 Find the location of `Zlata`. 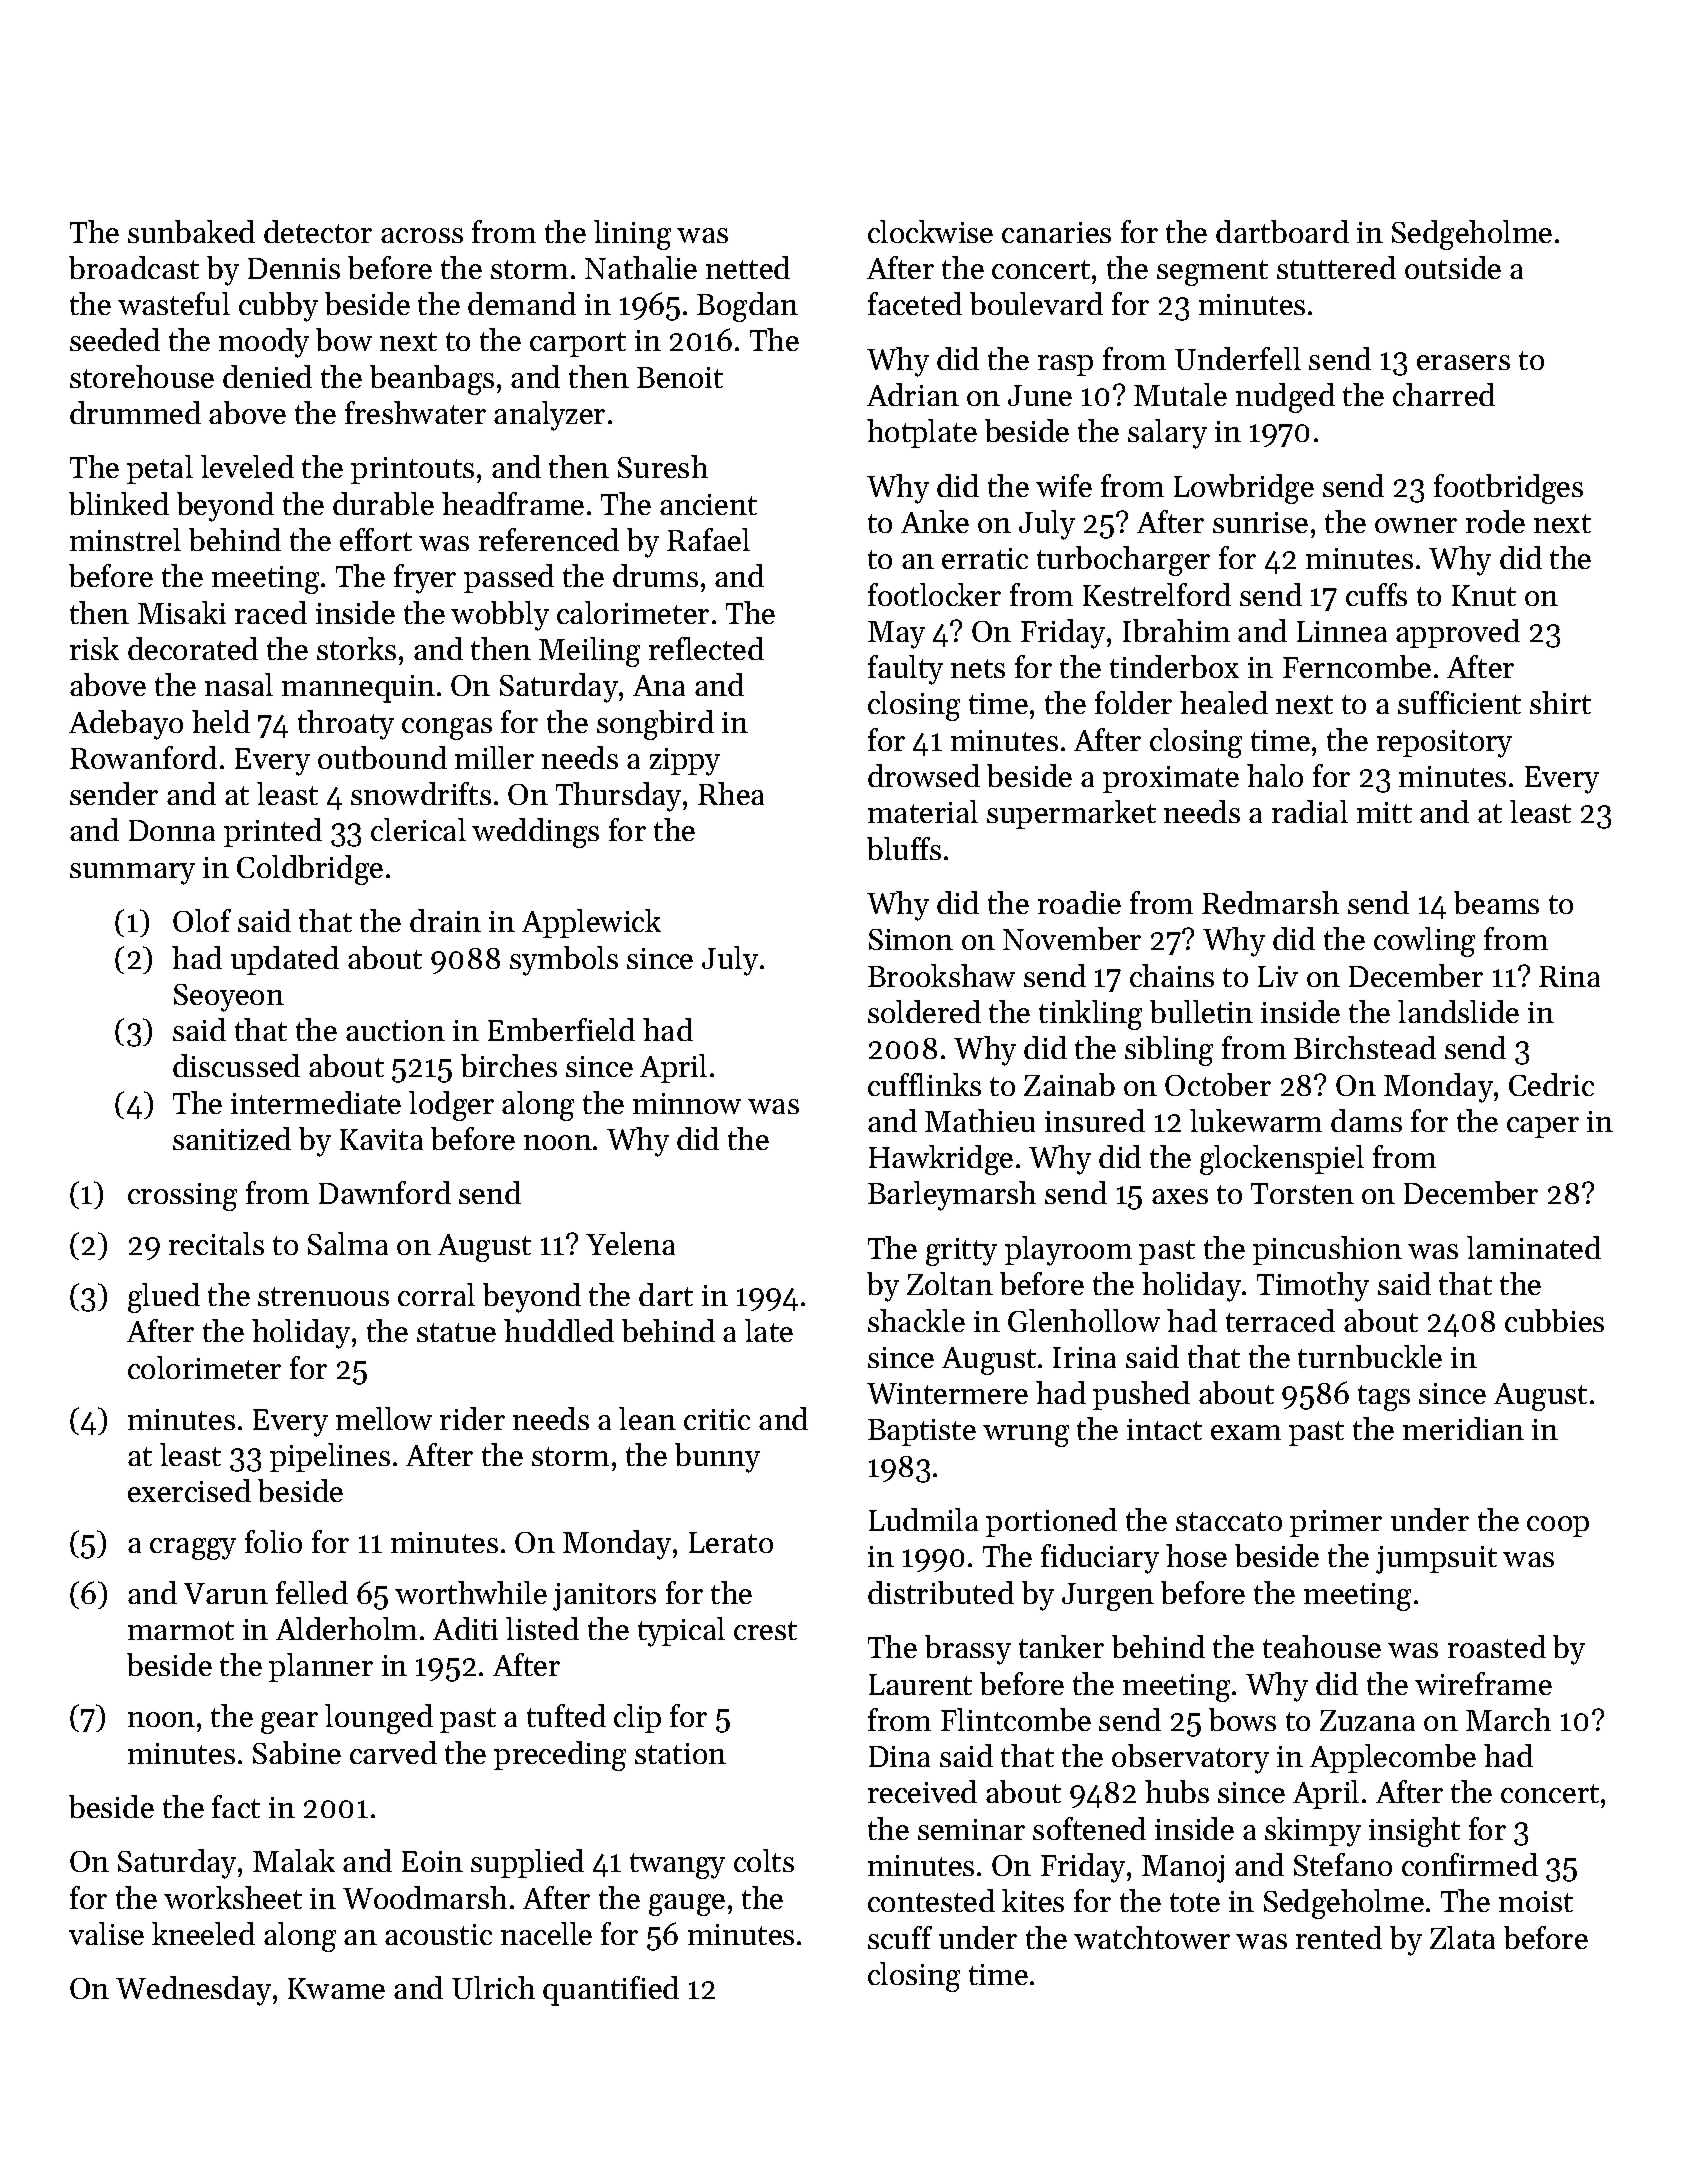

Zlata is located at coordinates (1462, 1937).
